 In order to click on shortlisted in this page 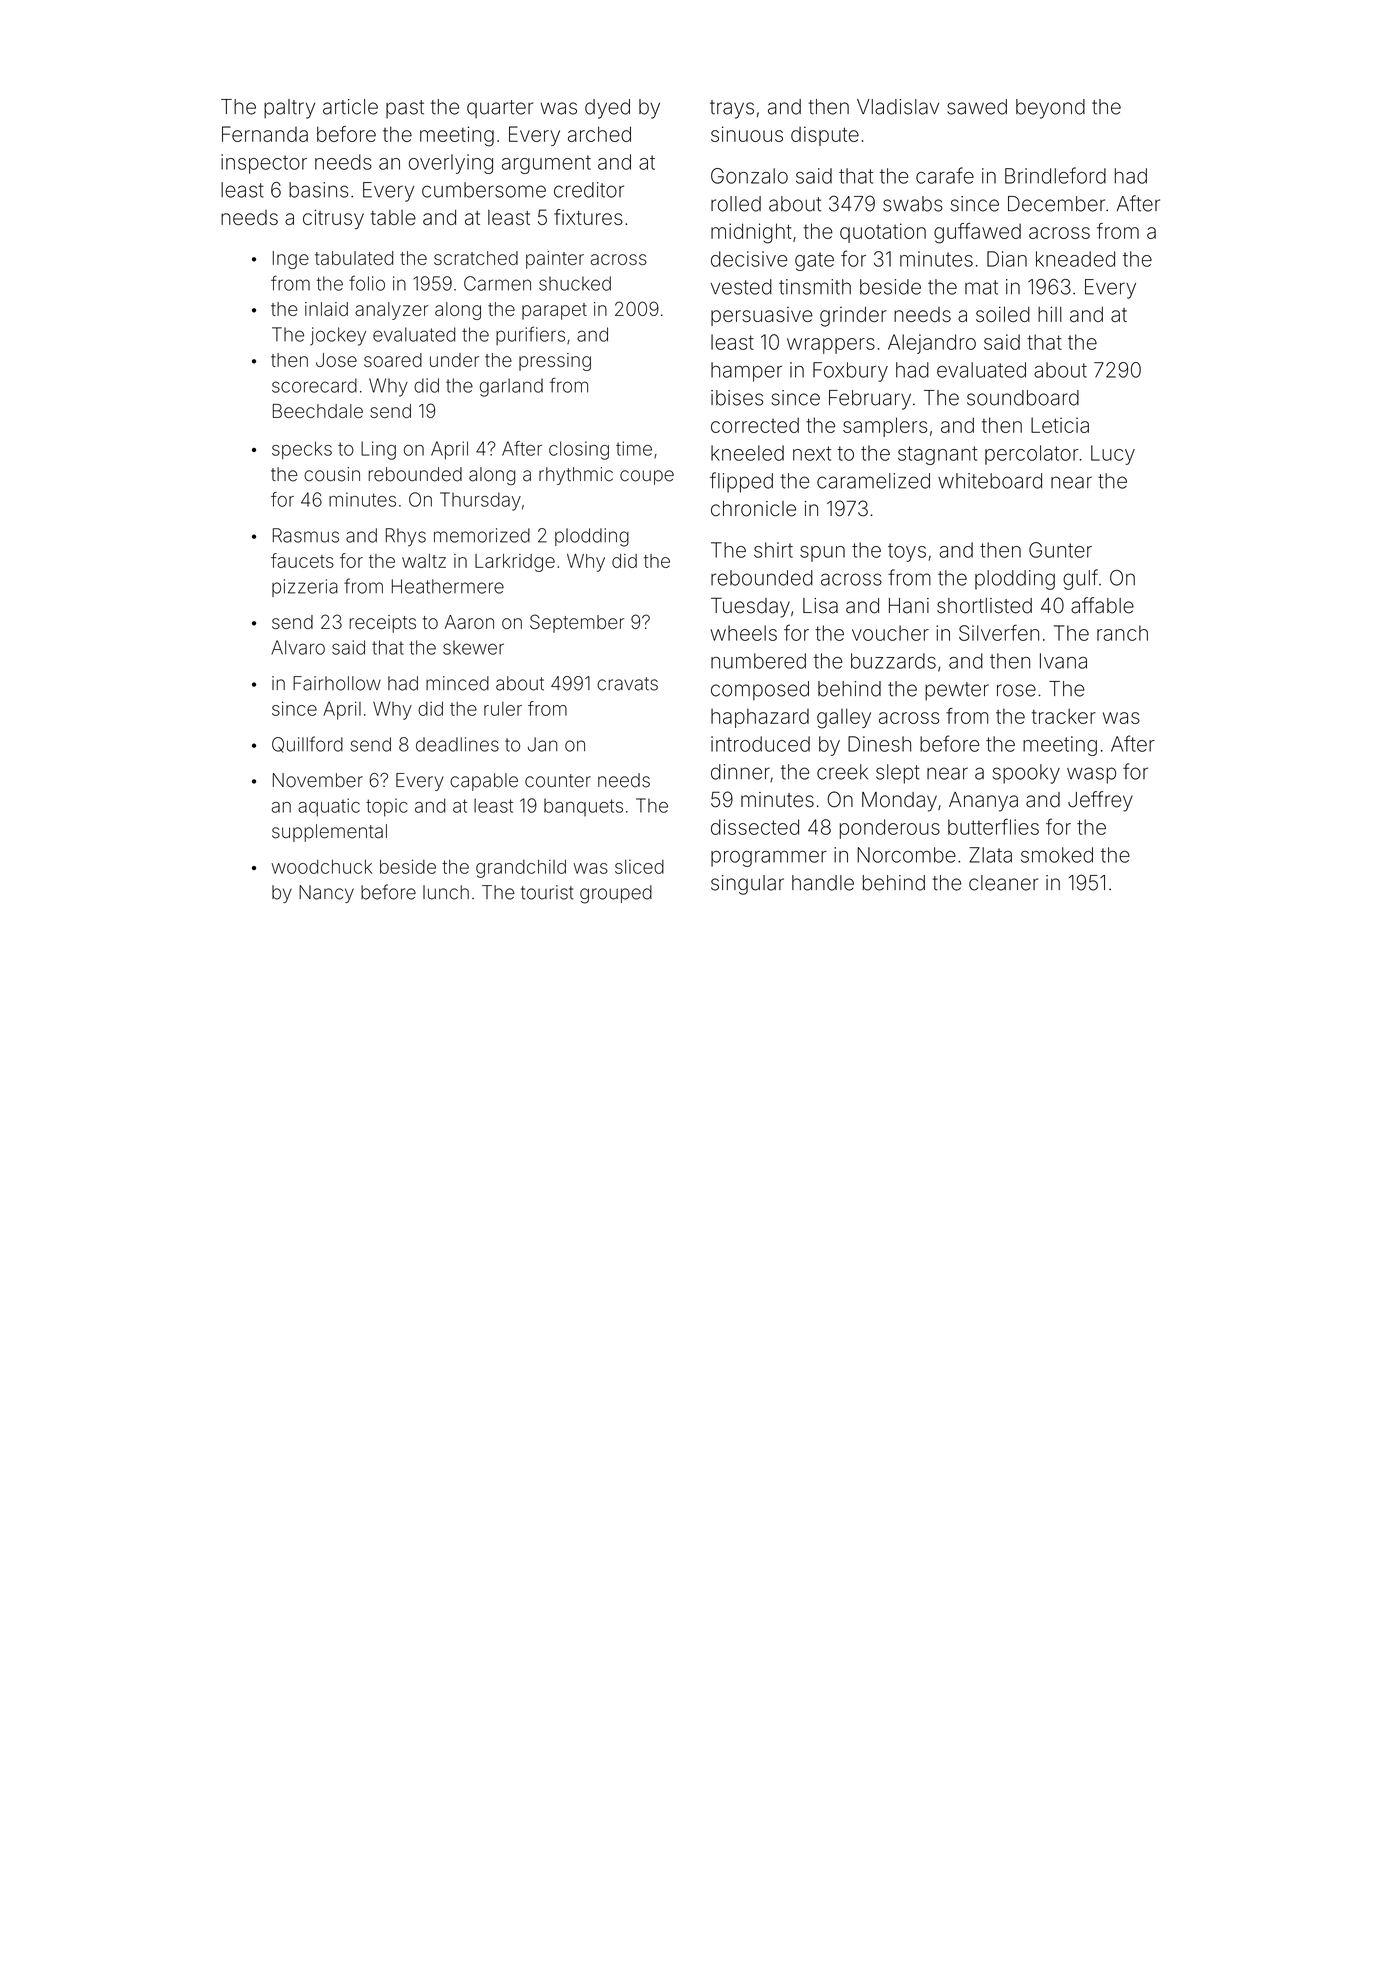, I will do `click(984, 606)`.
